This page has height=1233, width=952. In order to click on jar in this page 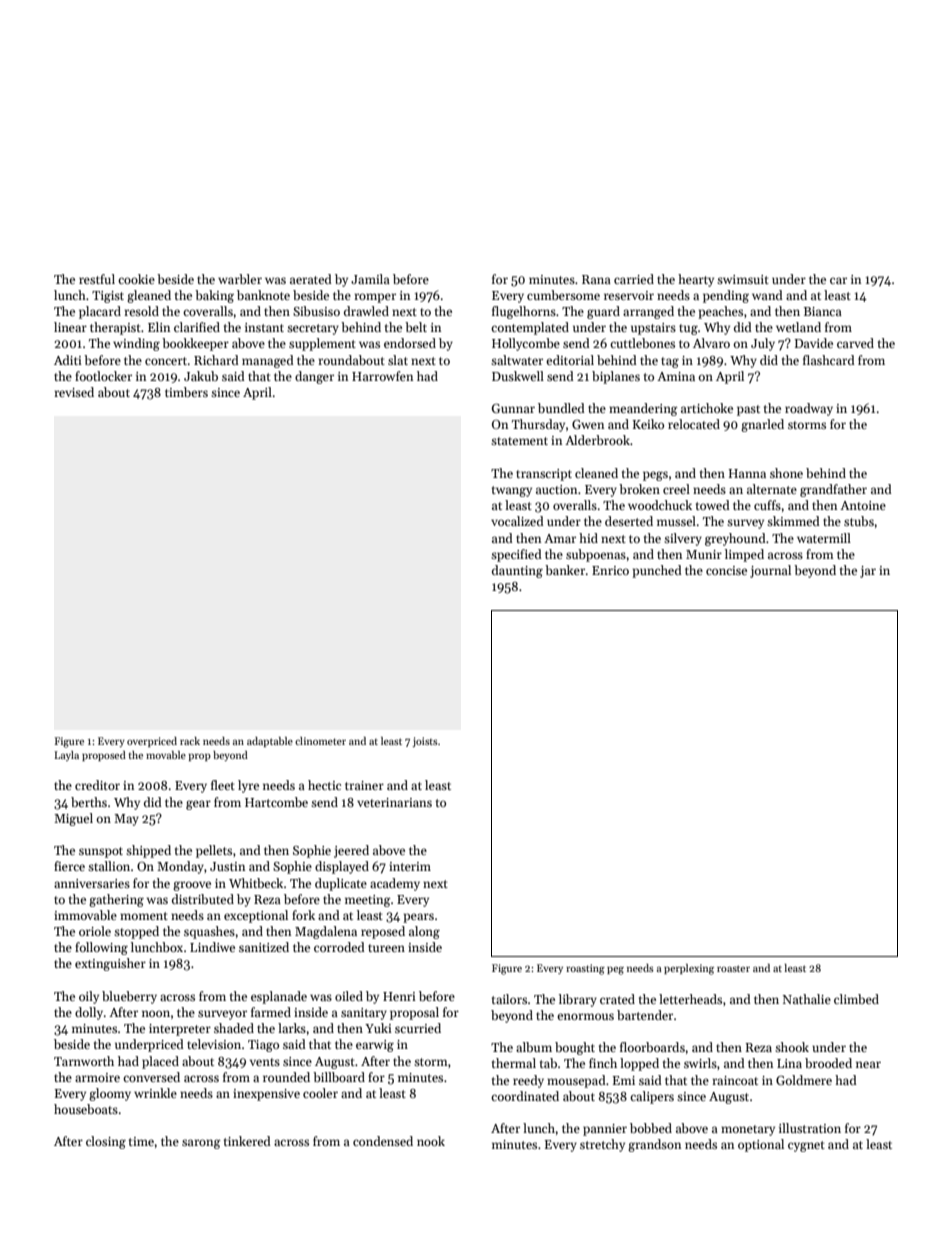, I will do `click(868, 572)`.
